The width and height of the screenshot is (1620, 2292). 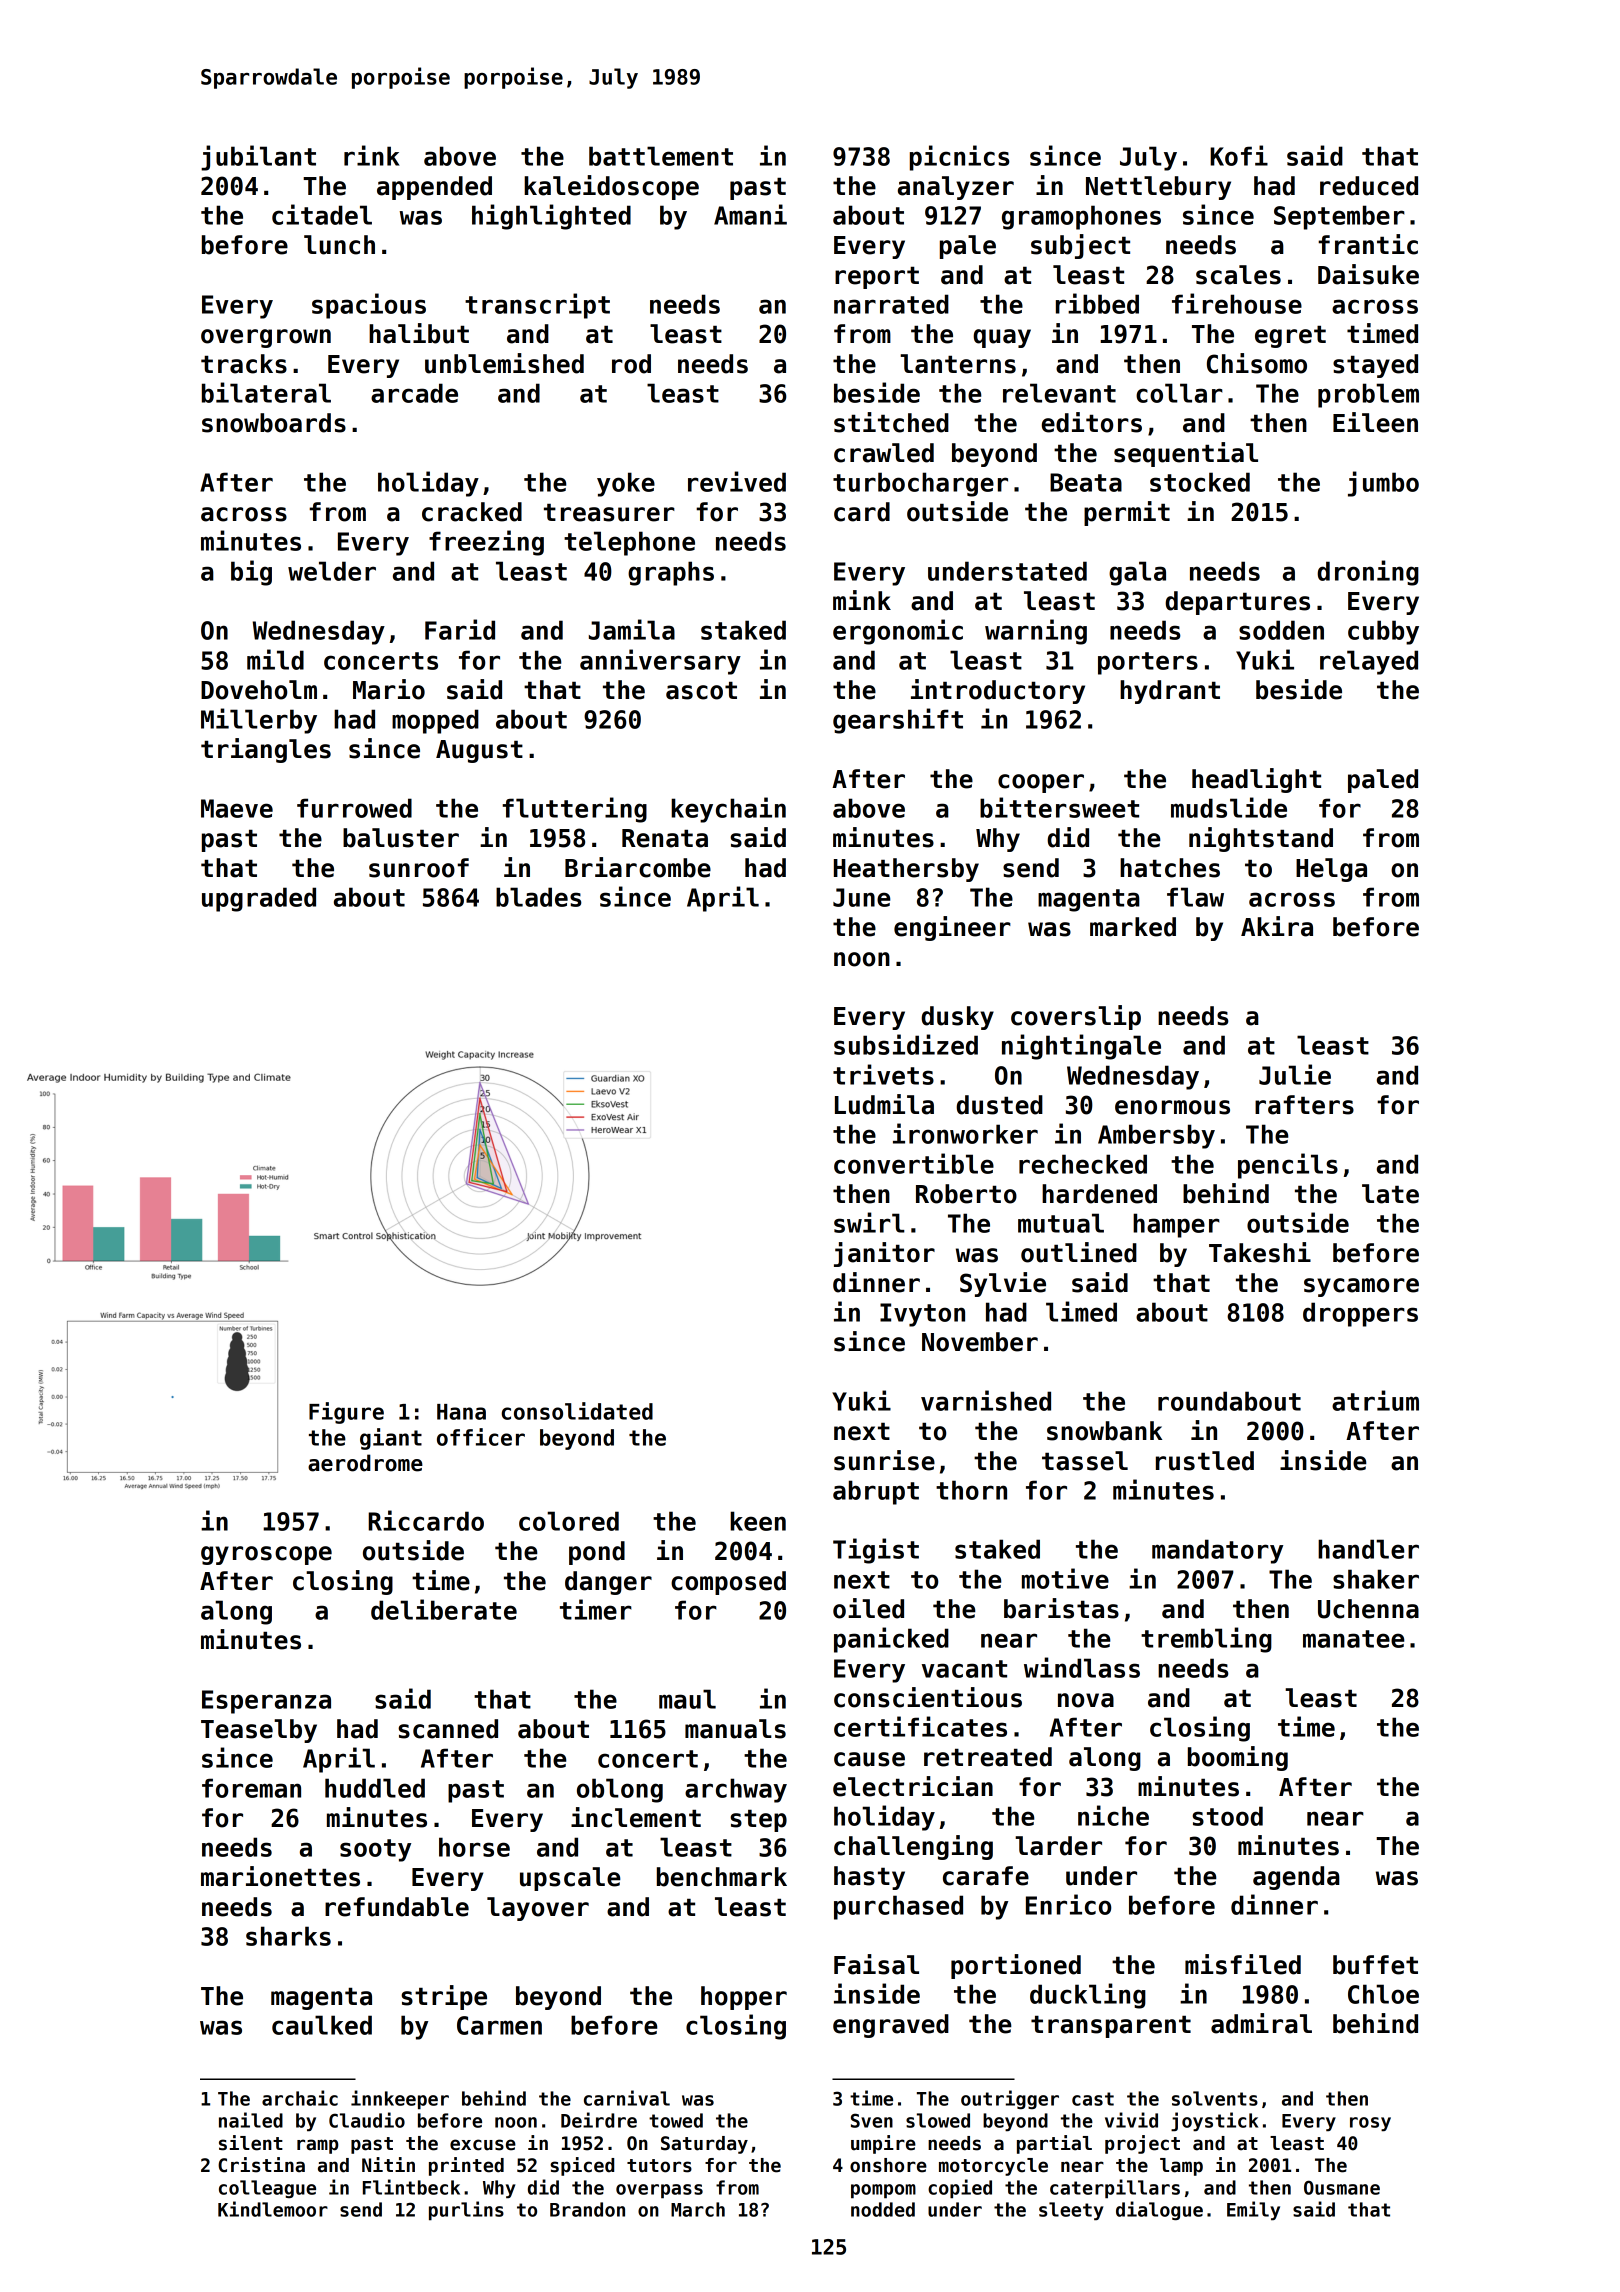 What do you see at coordinates (1296, 1878) in the screenshot?
I see `agenda` at bounding box center [1296, 1878].
